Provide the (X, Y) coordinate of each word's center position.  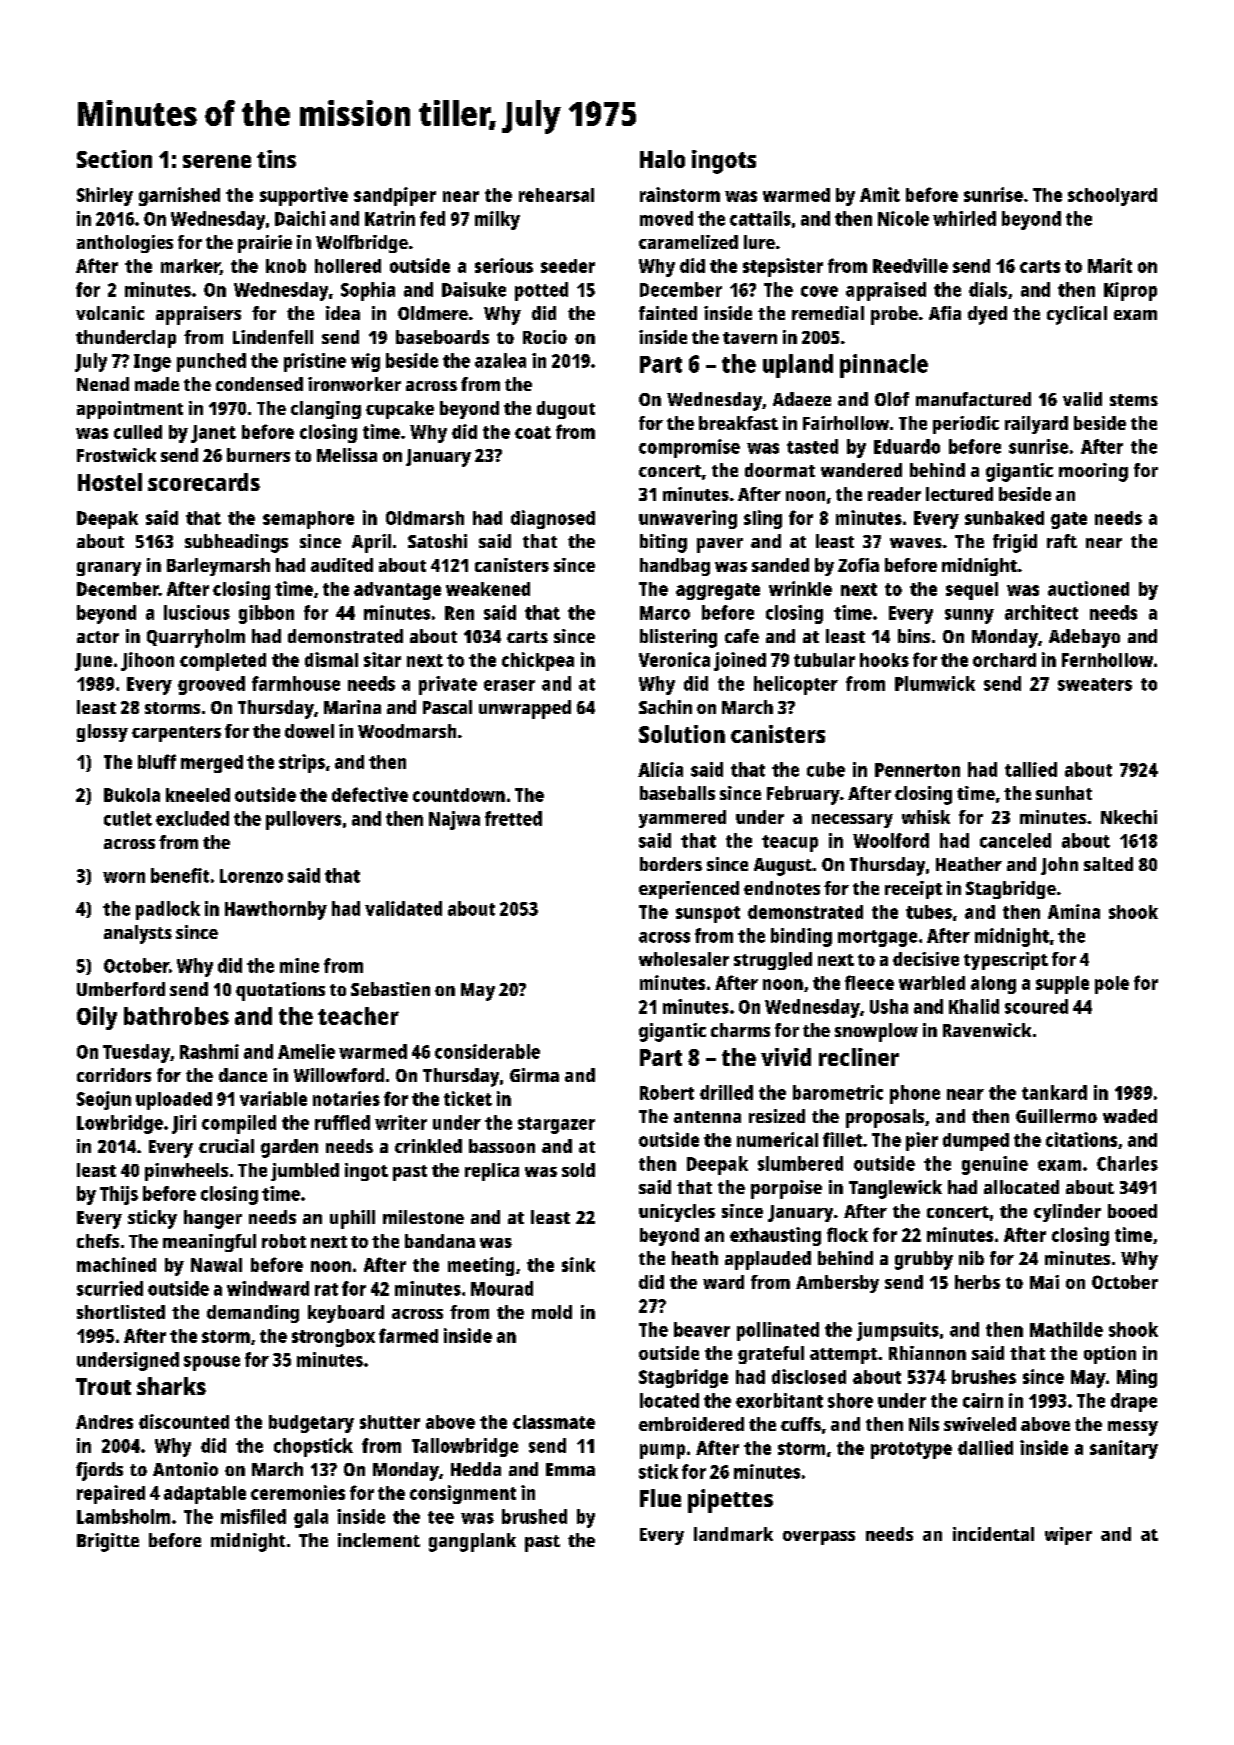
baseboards (442, 337)
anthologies (125, 244)
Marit (1110, 265)
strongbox (333, 1338)
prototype (911, 1450)
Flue (660, 1498)
